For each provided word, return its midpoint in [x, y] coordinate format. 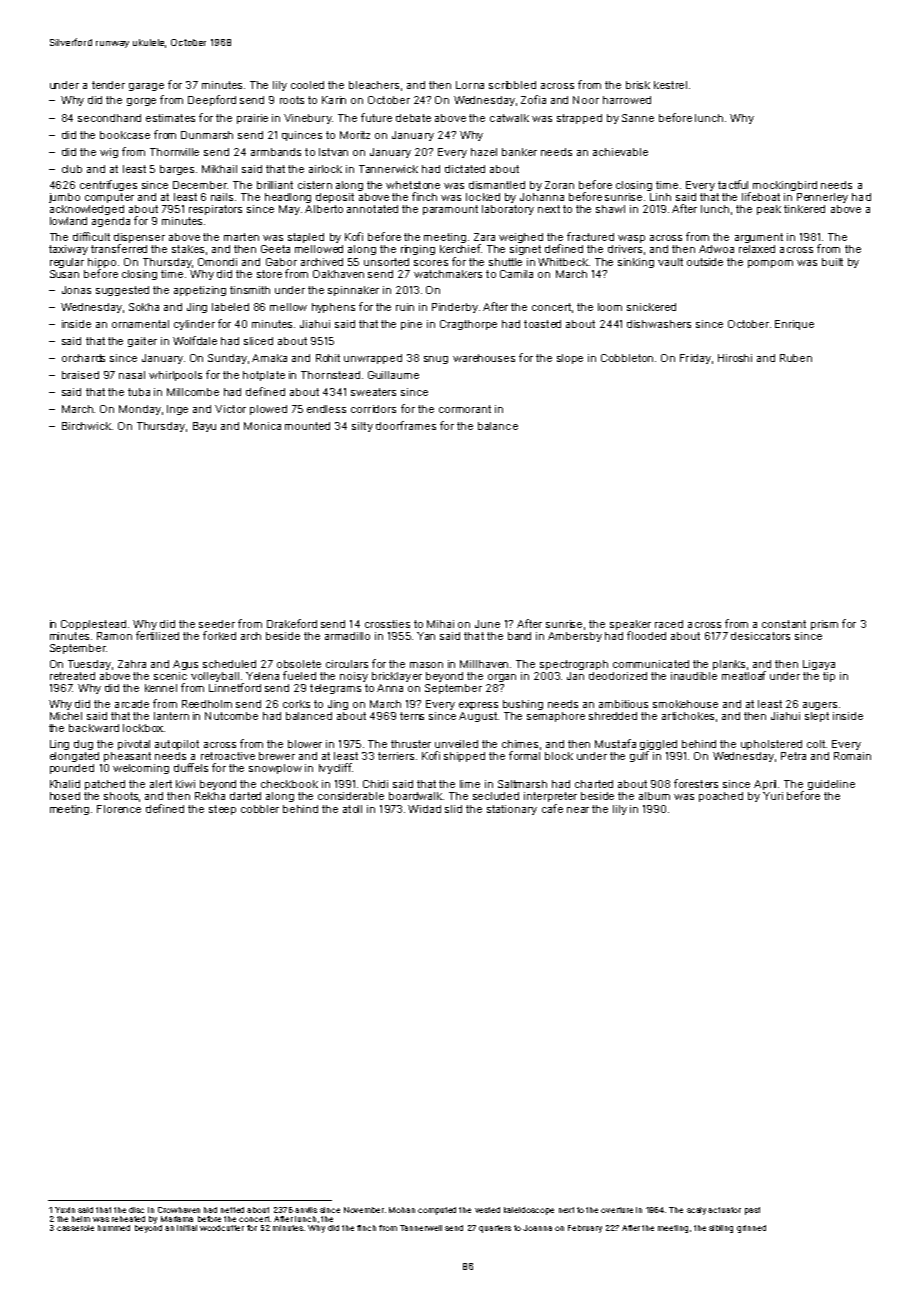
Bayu [204, 427]
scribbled [512, 85]
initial [187, 1228]
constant [784, 624]
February [585, 1229]
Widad [424, 809]
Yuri [773, 796]
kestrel [670, 85]
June [487, 624]
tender [108, 85]
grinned [751, 1229]
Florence [119, 809]
